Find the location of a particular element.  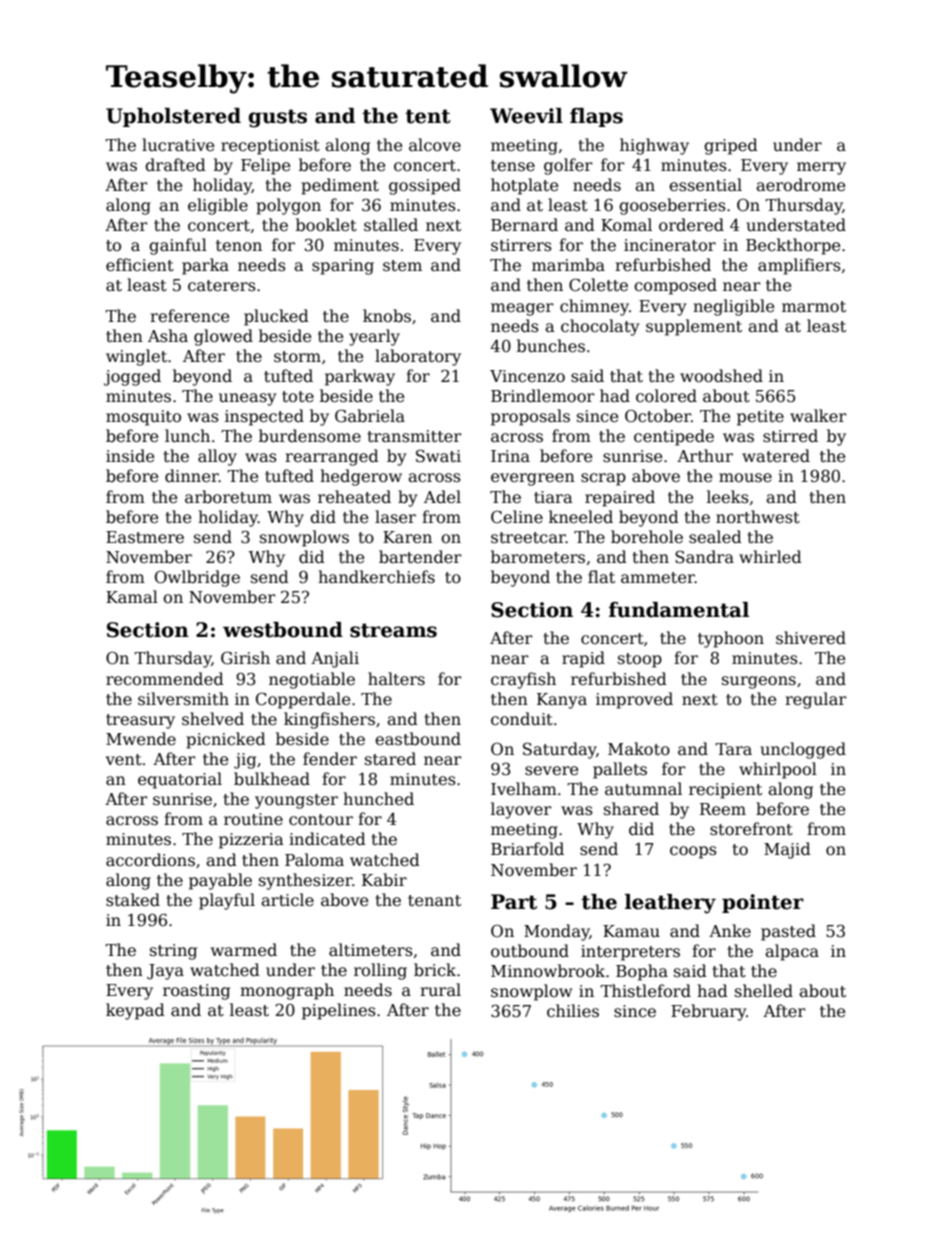

inside is located at coordinates (130, 456).
